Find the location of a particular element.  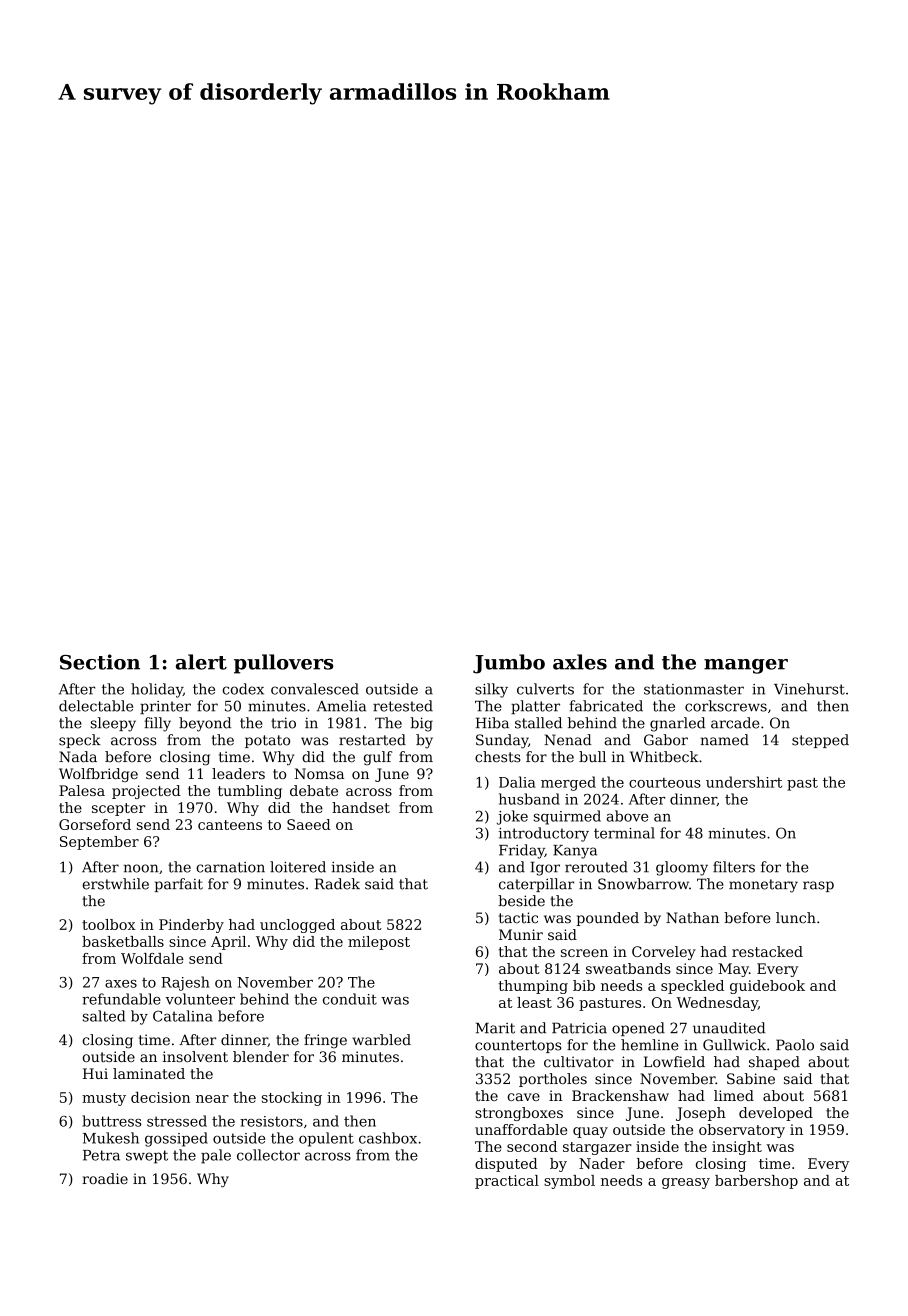

Section is located at coordinates (100, 662).
